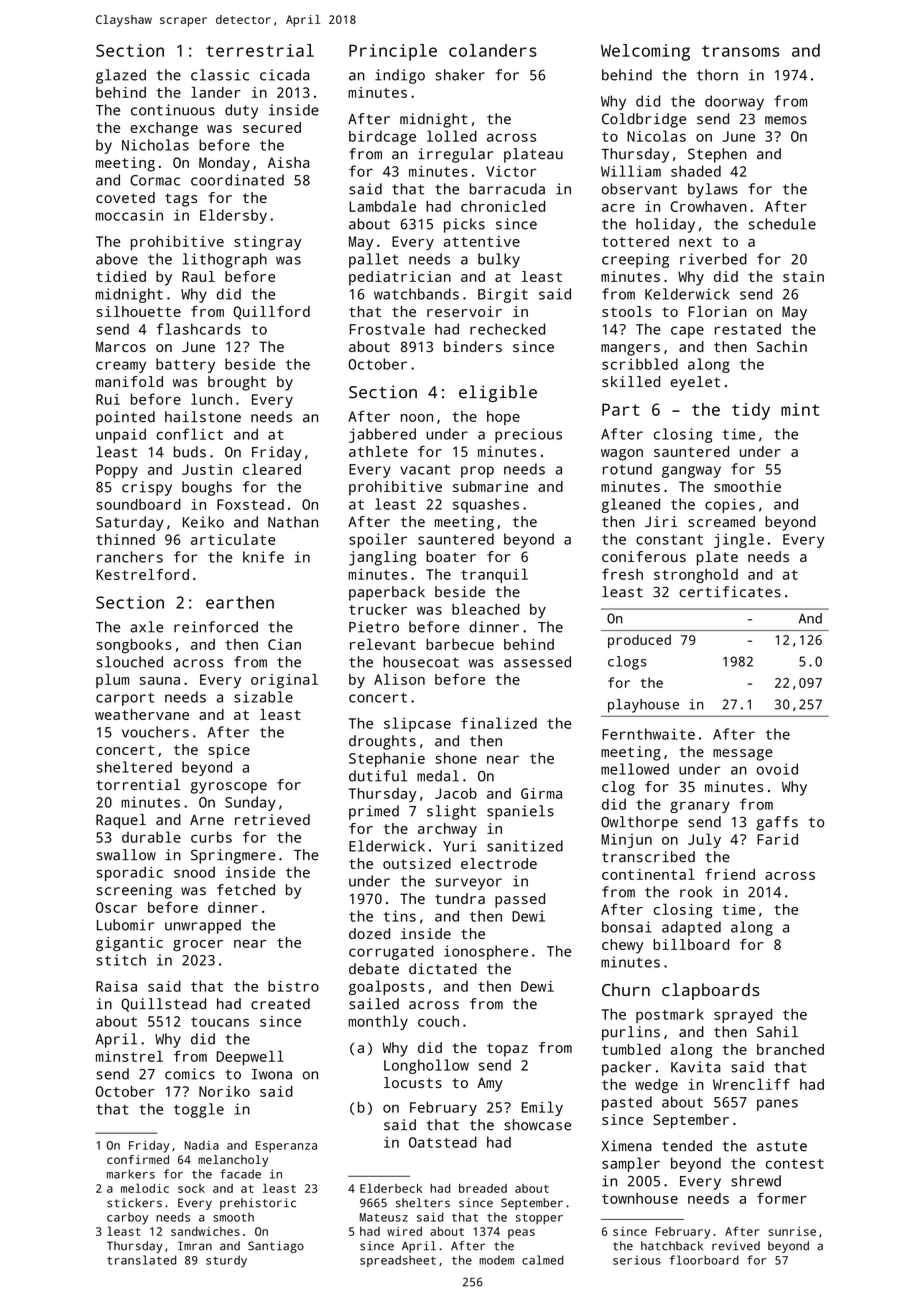  What do you see at coordinates (452, 136) in the screenshot?
I see `lolled` at bounding box center [452, 136].
